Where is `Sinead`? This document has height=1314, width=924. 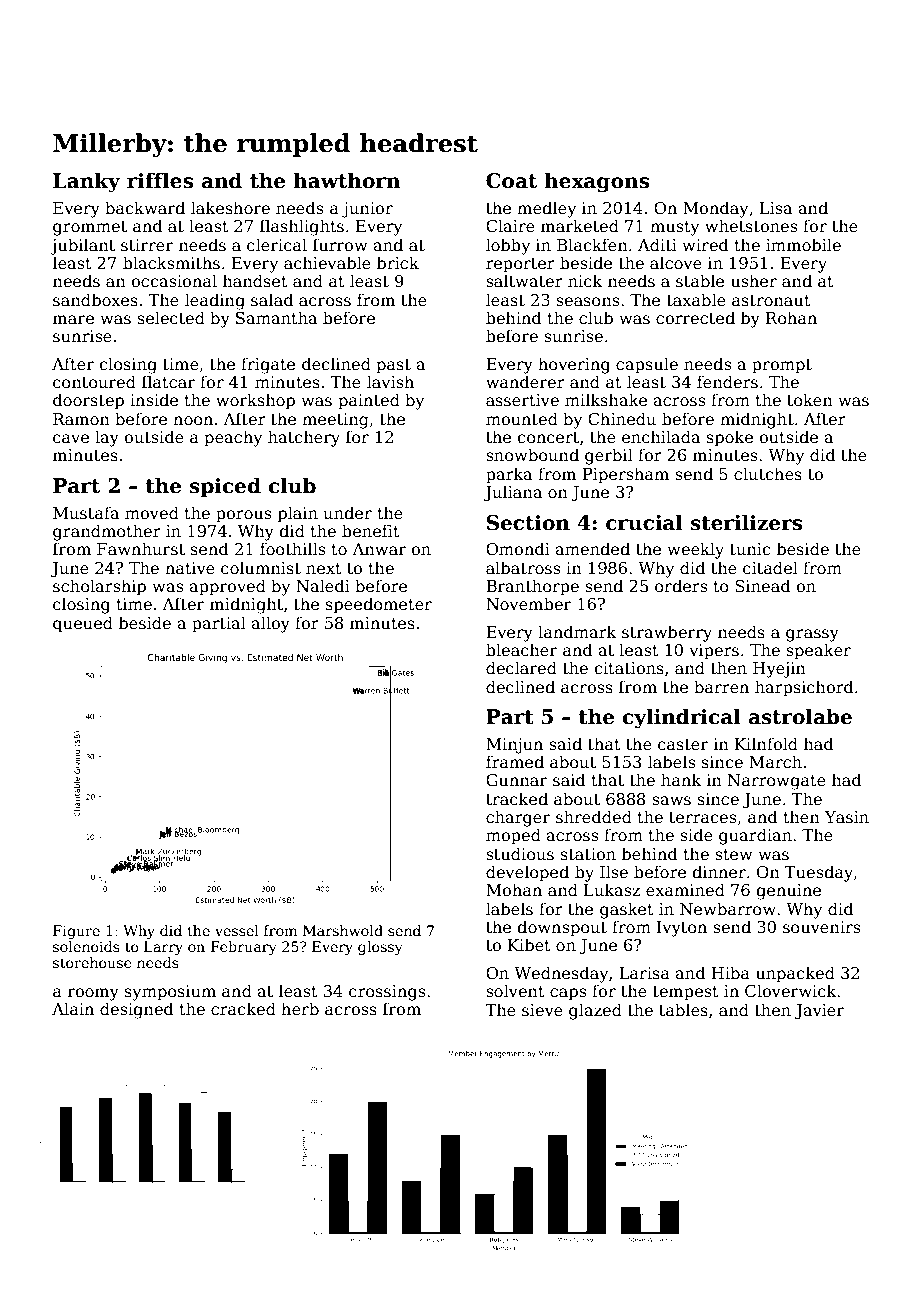 Sinead is located at coordinates (762, 586).
